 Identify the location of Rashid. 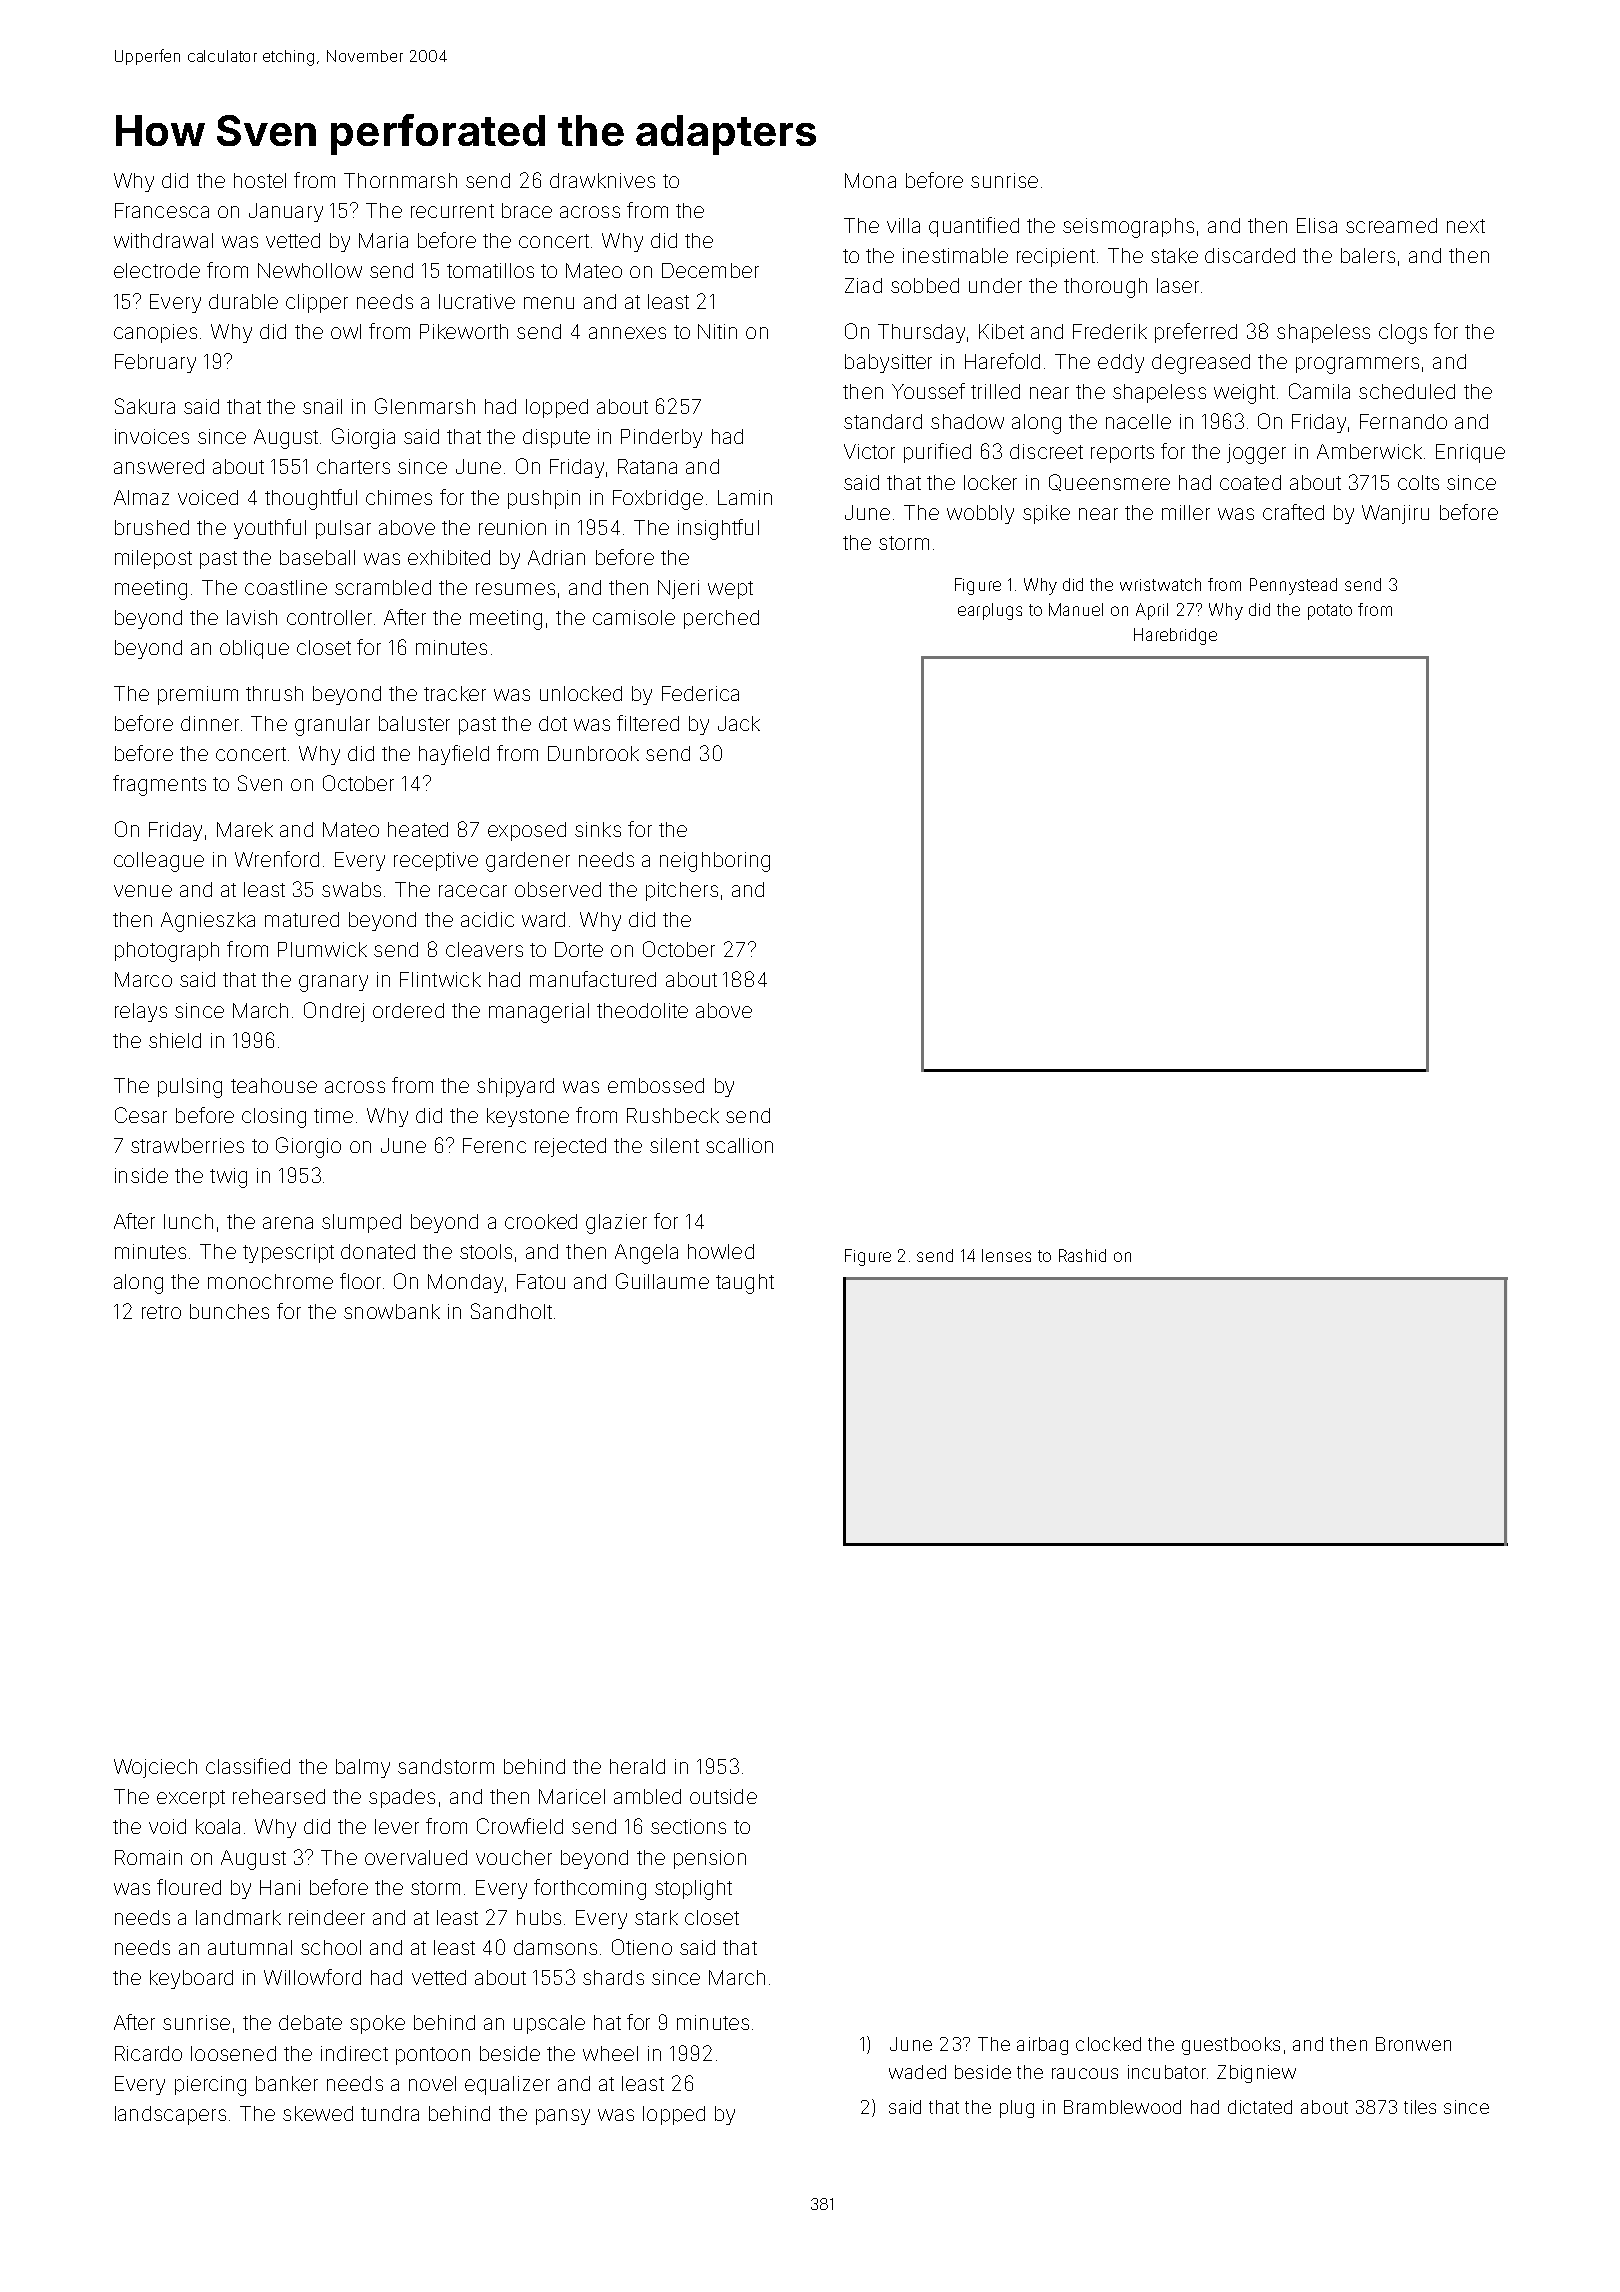
(1082, 1255).
